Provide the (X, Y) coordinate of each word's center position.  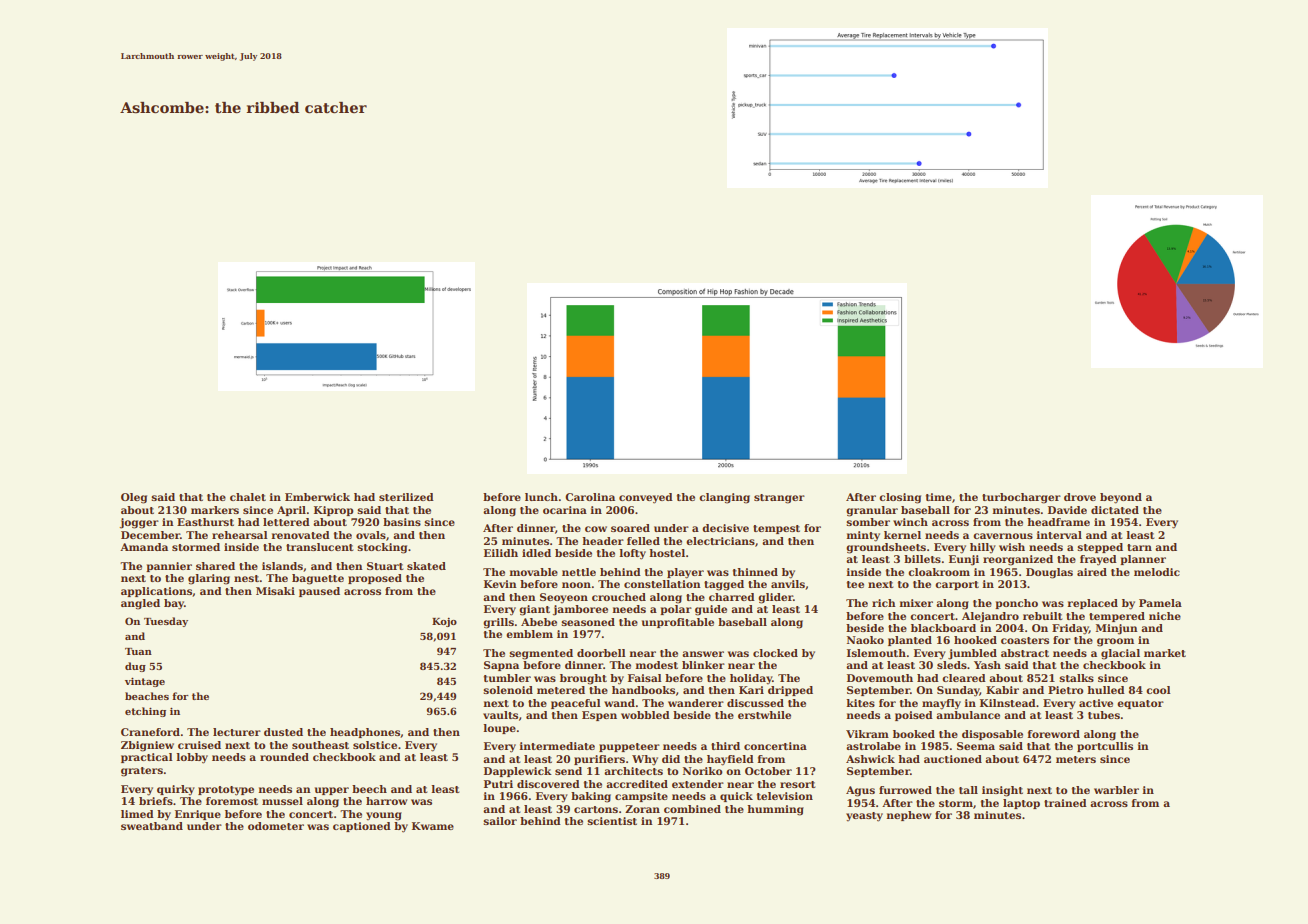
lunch (541, 497)
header (603, 541)
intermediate (557, 746)
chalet (248, 497)
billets (922, 559)
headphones (365, 733)
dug (135, 667)
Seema (976, 746)
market (1165, 653)
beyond (1121, 498)
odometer (276, 826)
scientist (612, 821)
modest (656, 665)
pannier (169, 567)
